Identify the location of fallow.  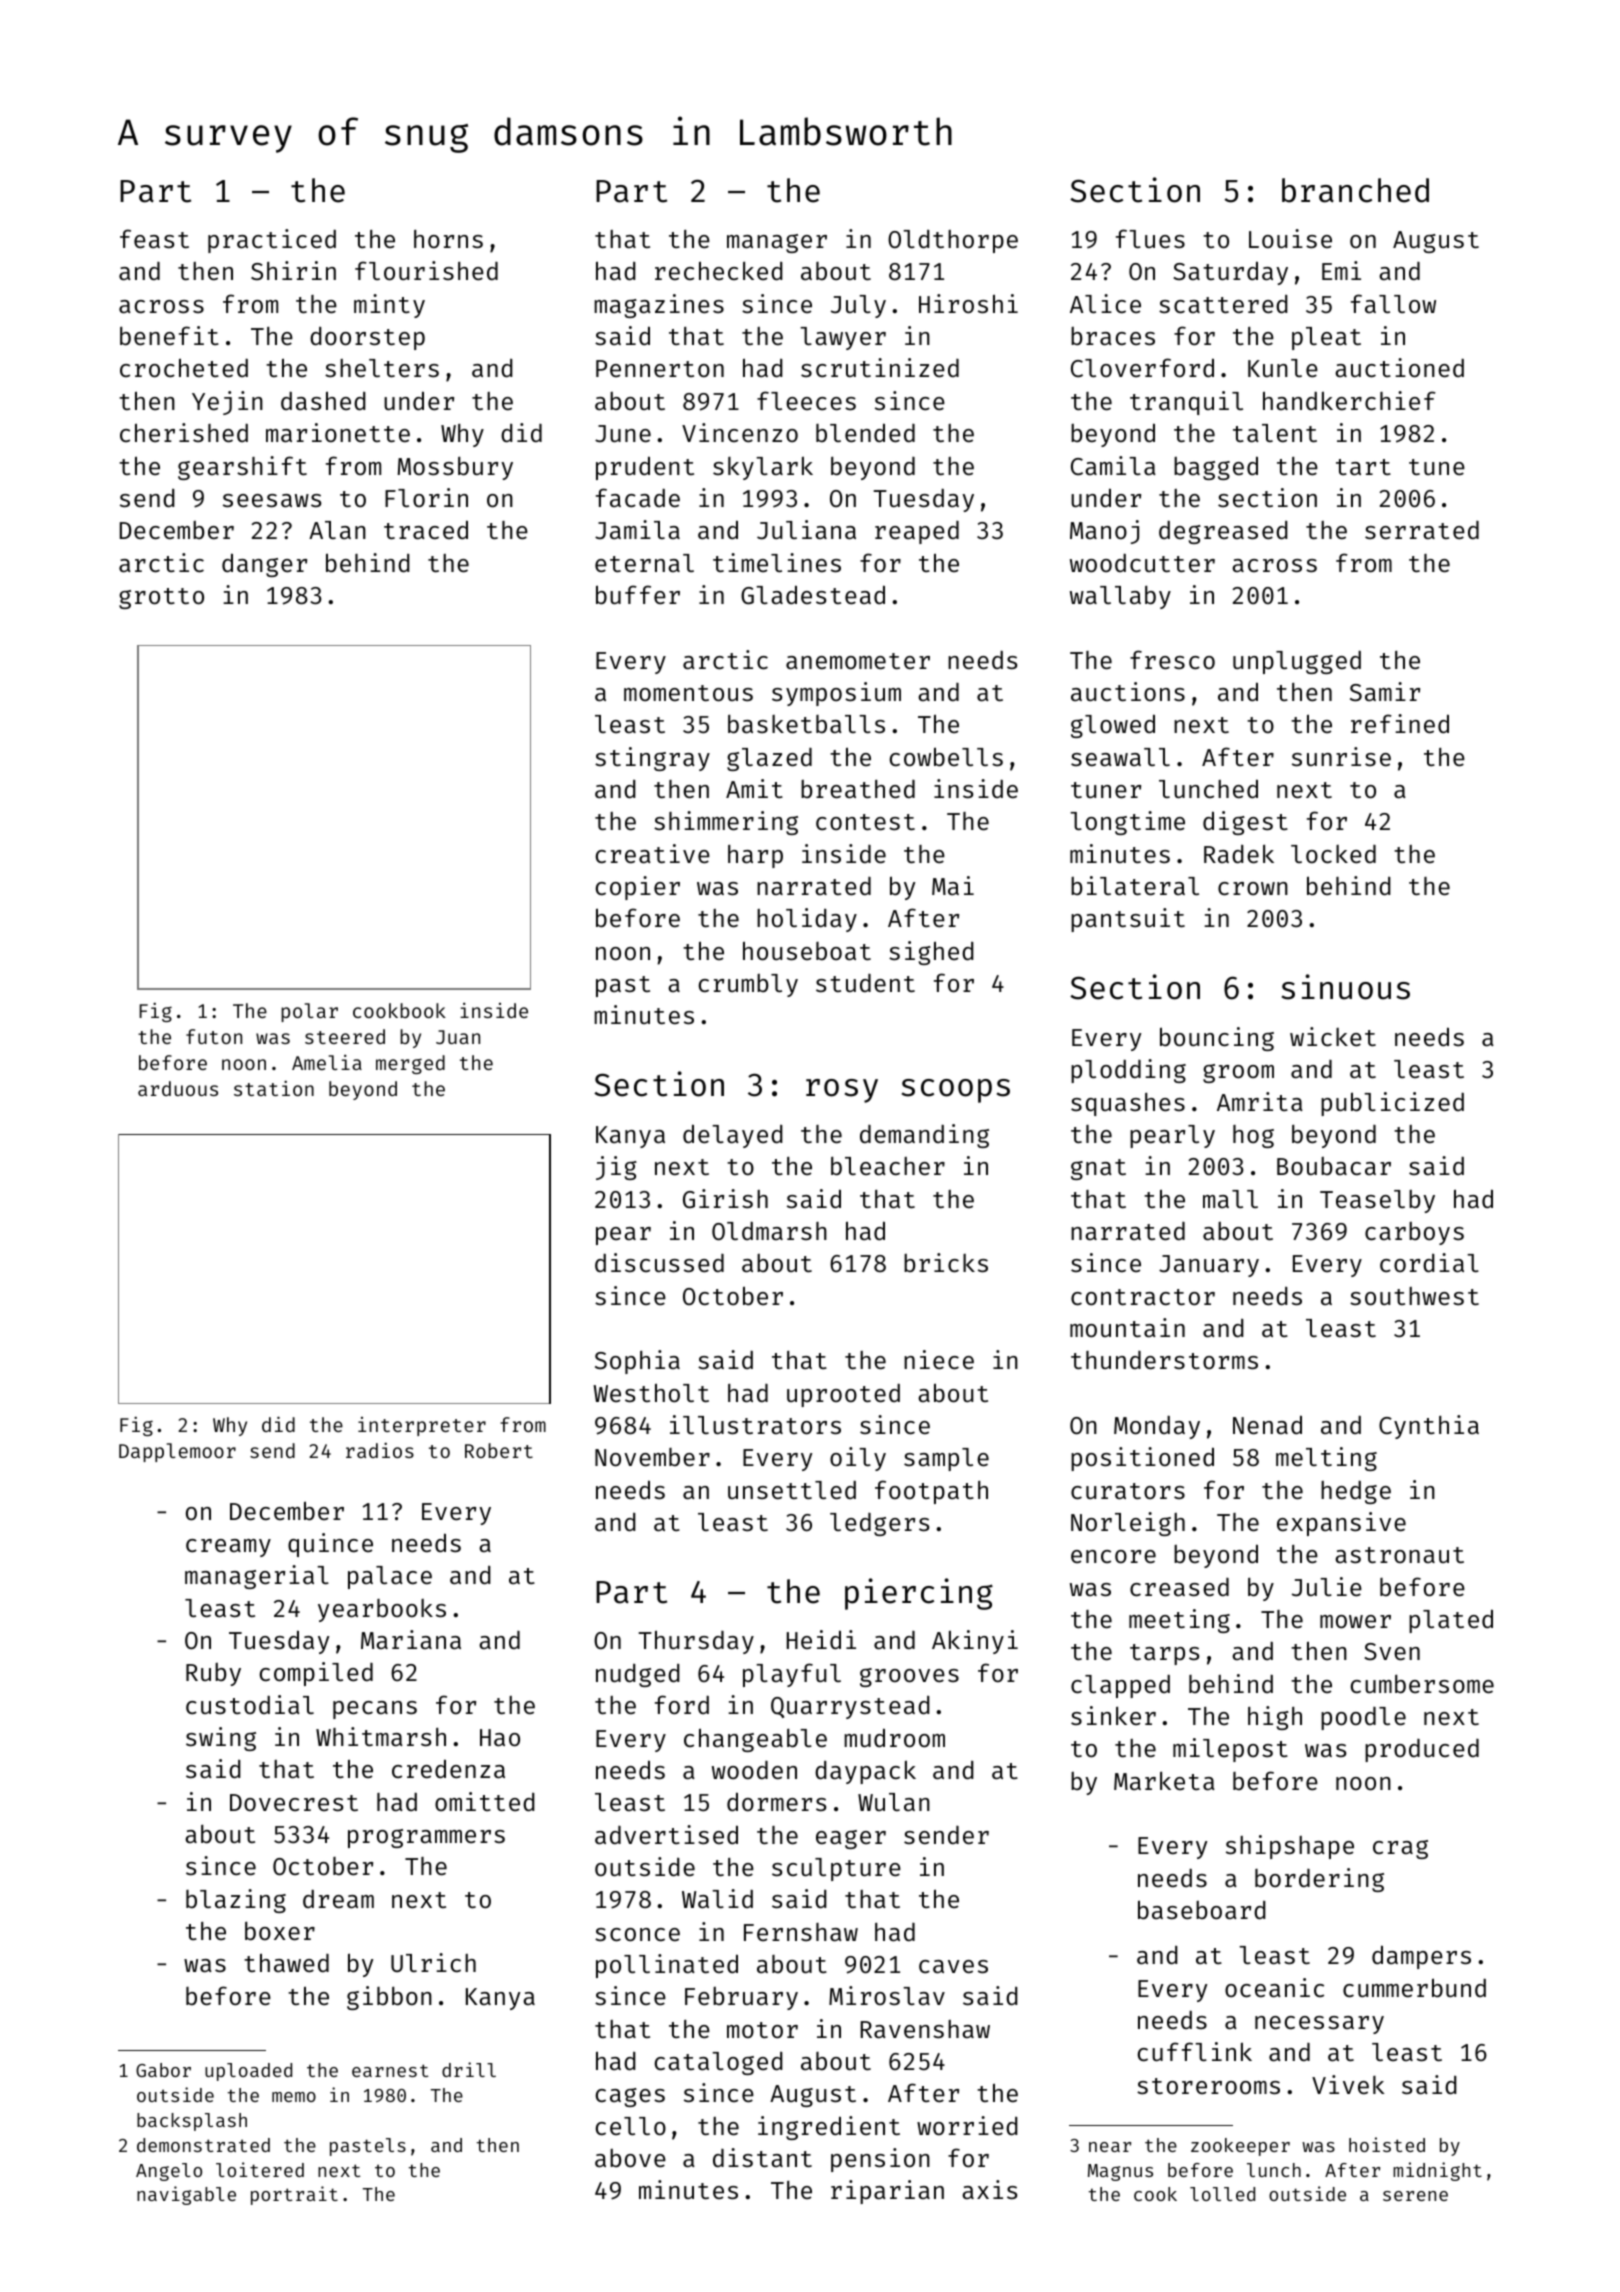
(1393, 304).
